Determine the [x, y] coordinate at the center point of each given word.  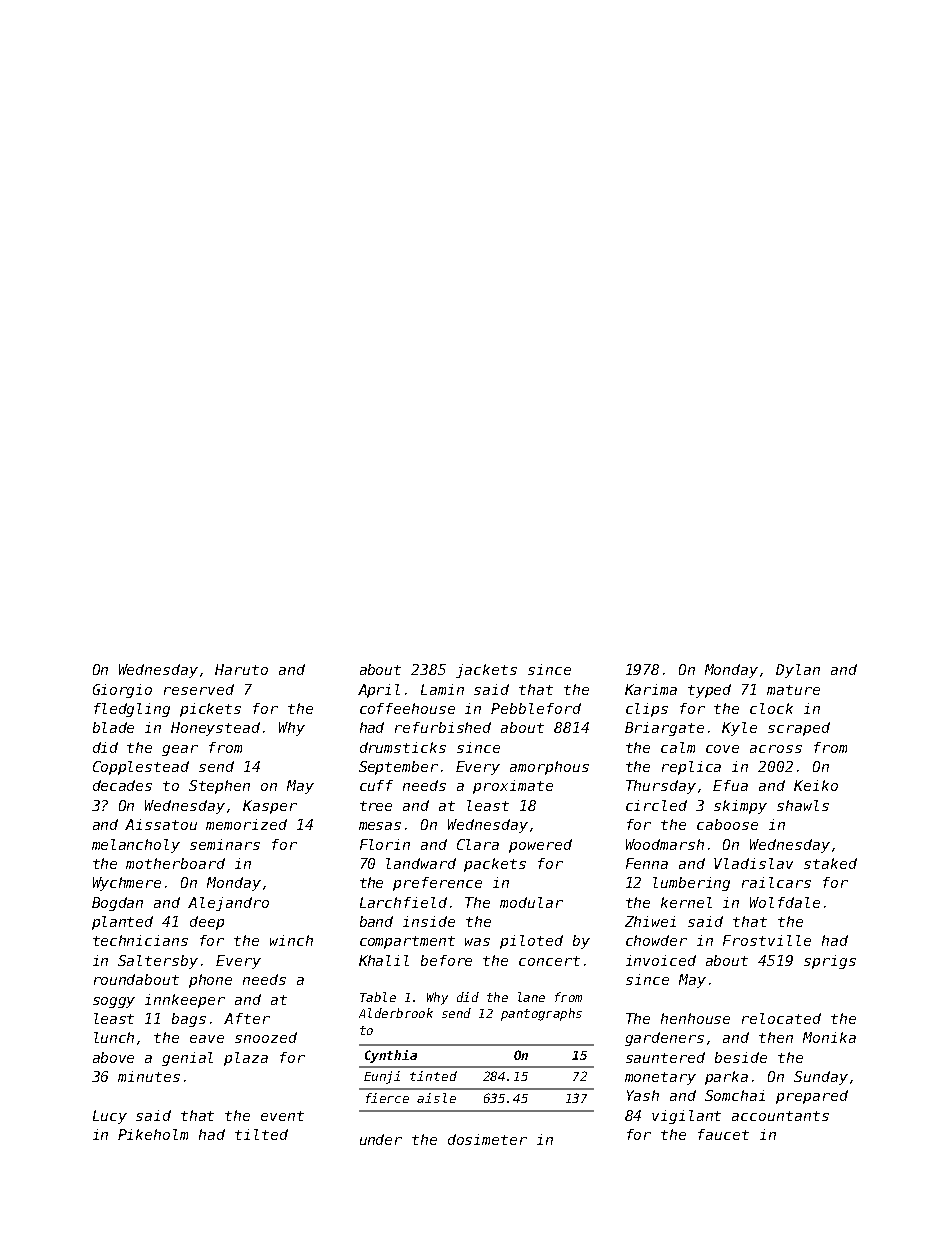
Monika [829, 1037]
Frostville [767, 940]
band [376, 921]
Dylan [798, 671]
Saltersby [158, 962]
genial [187, 1059]
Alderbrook [396, 1013]
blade [113, 727]
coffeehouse [407, 708]
